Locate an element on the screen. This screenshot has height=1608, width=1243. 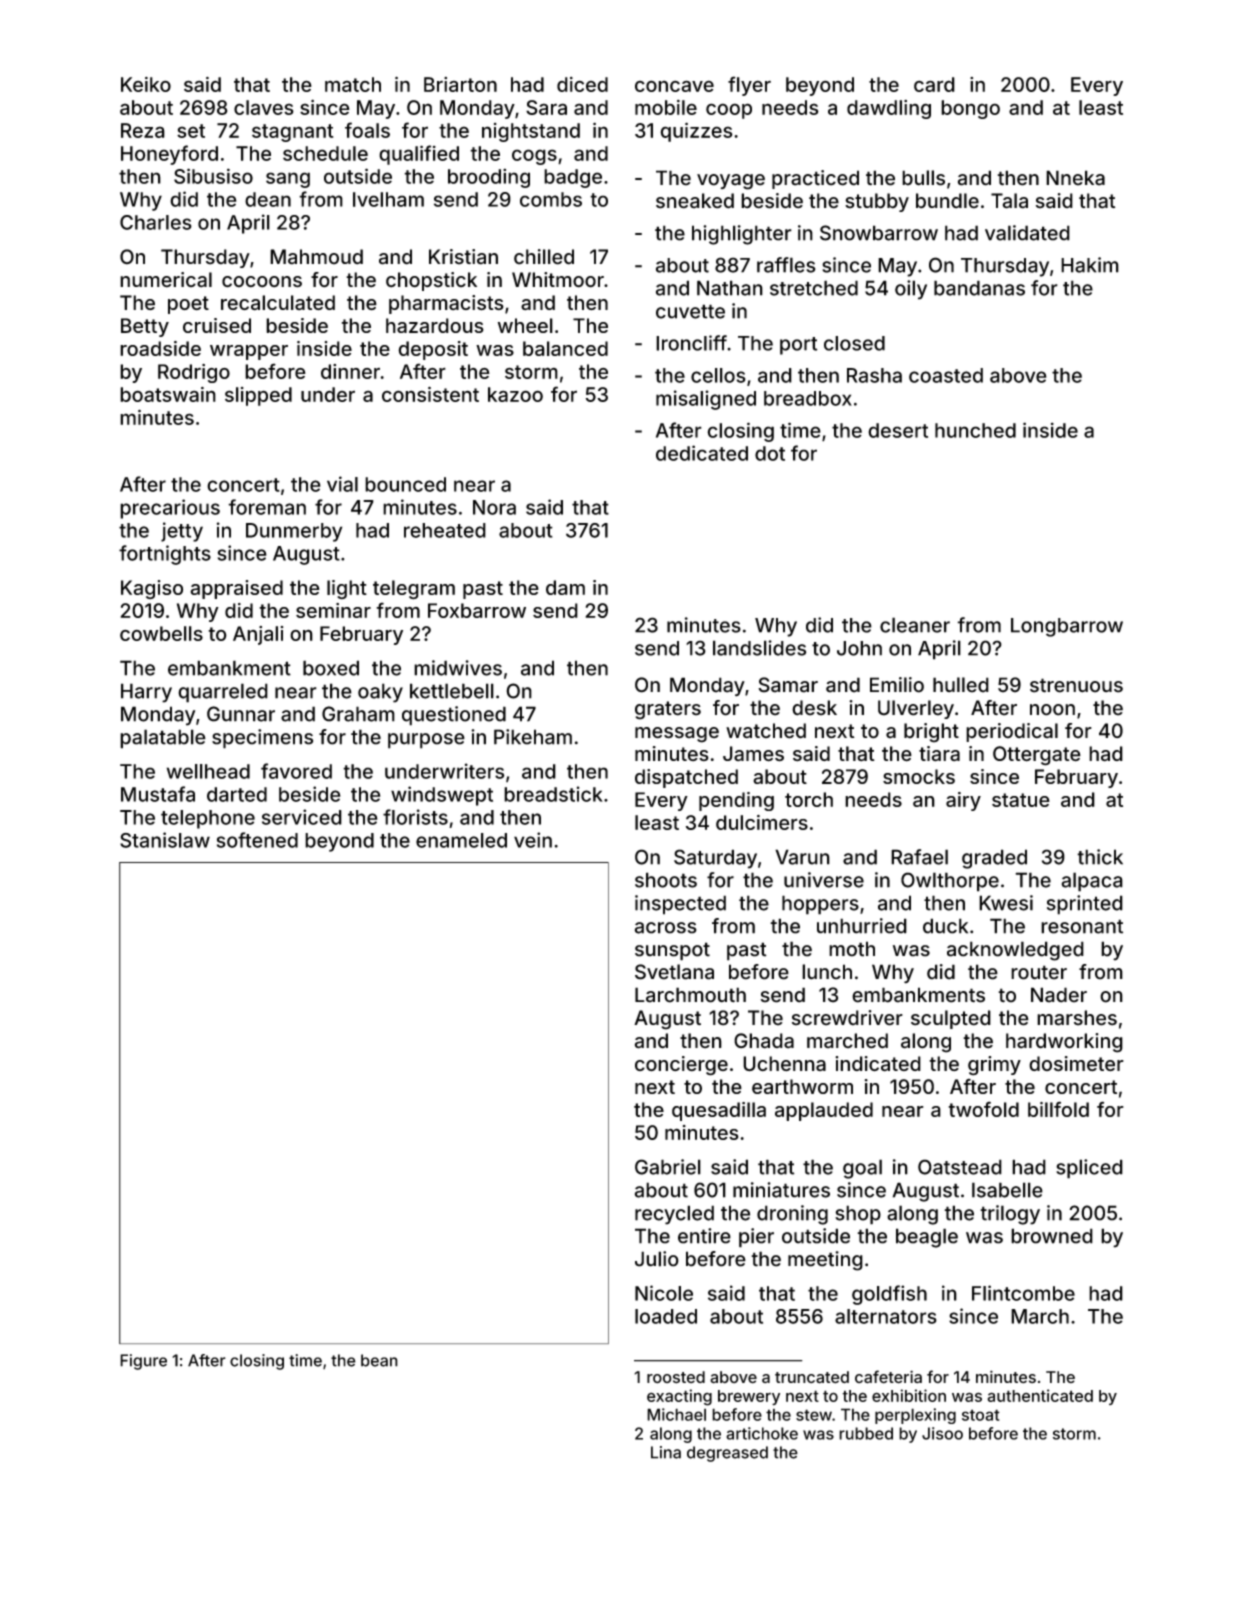
Ottergate is located at coordinates (1037, 756).
